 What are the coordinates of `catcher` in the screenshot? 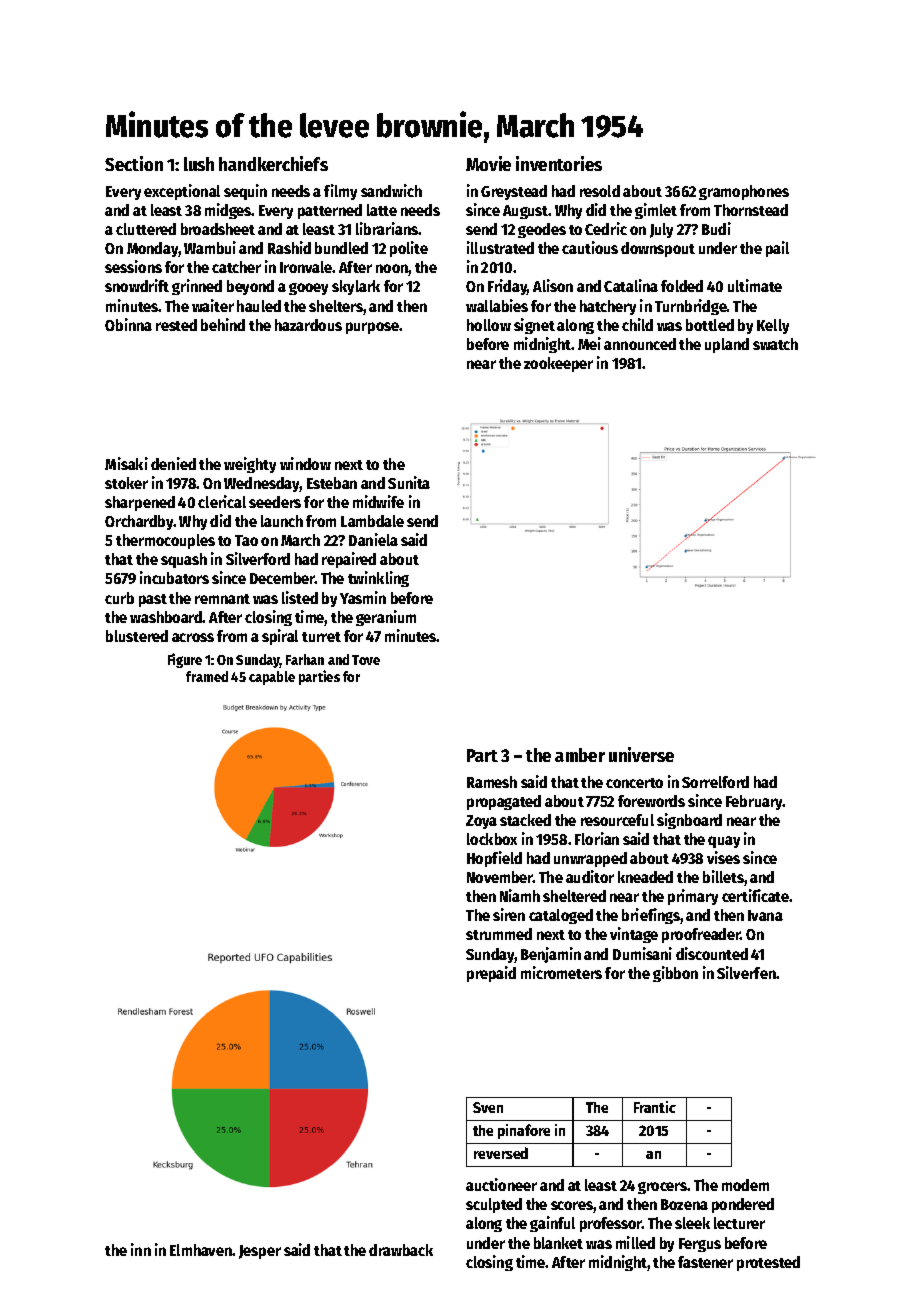 It's located at (236, 267).
